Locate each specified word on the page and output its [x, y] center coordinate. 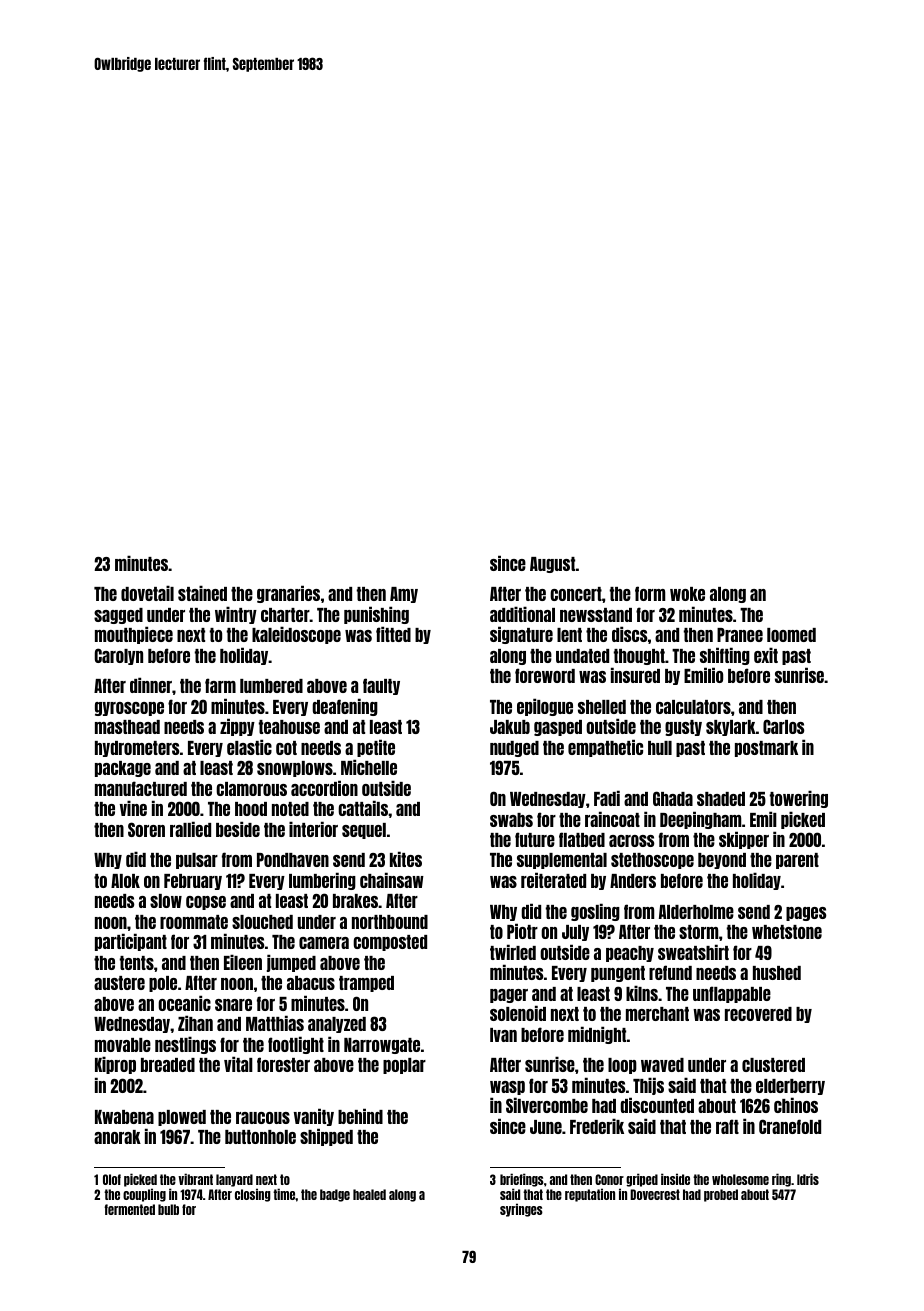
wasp [507, 1088]
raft [727, 1126]
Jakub [510, 727]
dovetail [147, 593]
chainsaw [392, 880]
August [553, 565]
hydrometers [137, 749]
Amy [404, 595]
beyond [722, 861]
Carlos [783, 726]
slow [166, 901]
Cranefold [790, 1126]
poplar [404, 1066]
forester [283, 1064]
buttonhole [260, 1137]
